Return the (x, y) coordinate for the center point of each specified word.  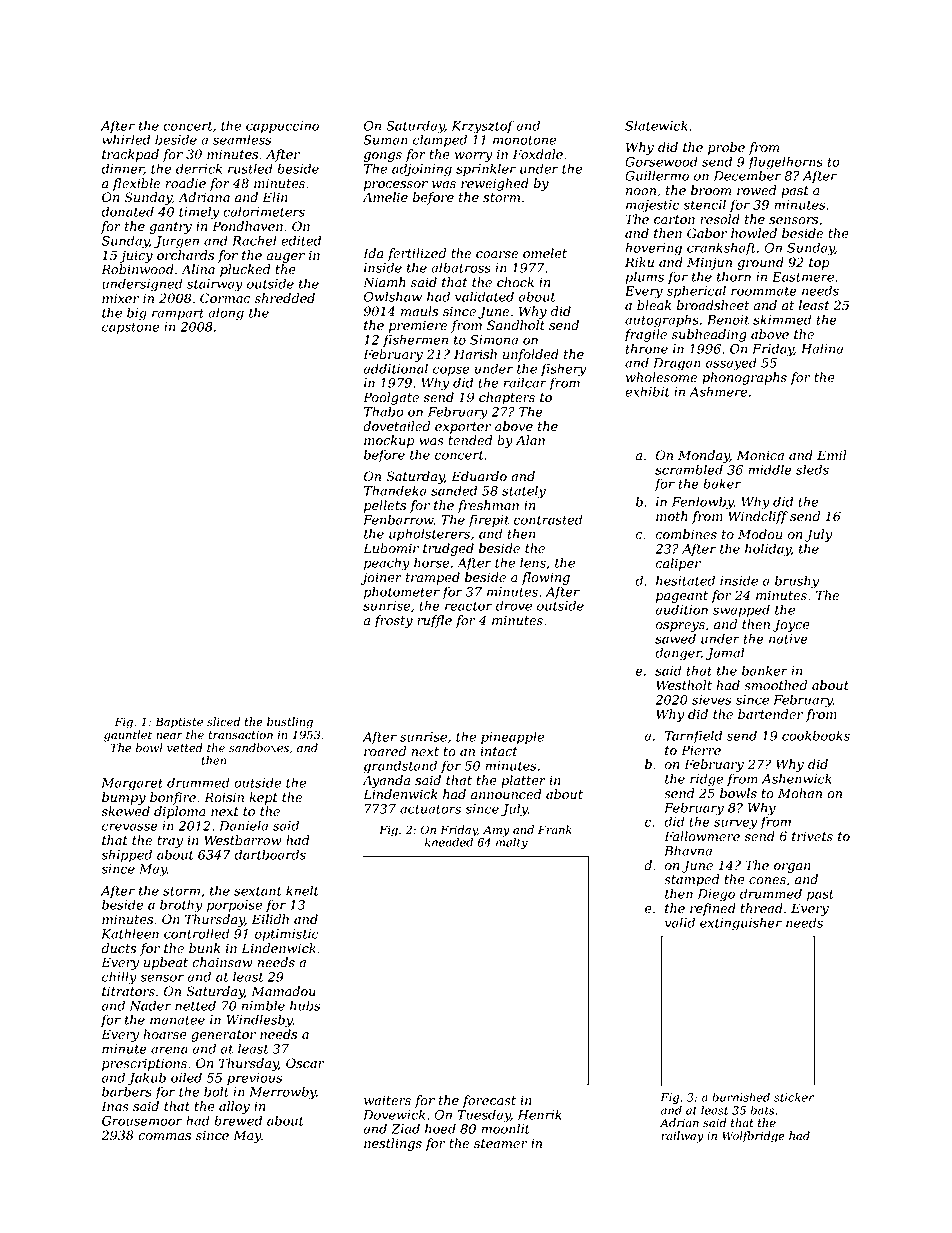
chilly (119, 978)
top (819, 264)
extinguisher (741, 924)
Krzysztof (483, 127)
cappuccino (282, 127)
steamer (501, 1144)
